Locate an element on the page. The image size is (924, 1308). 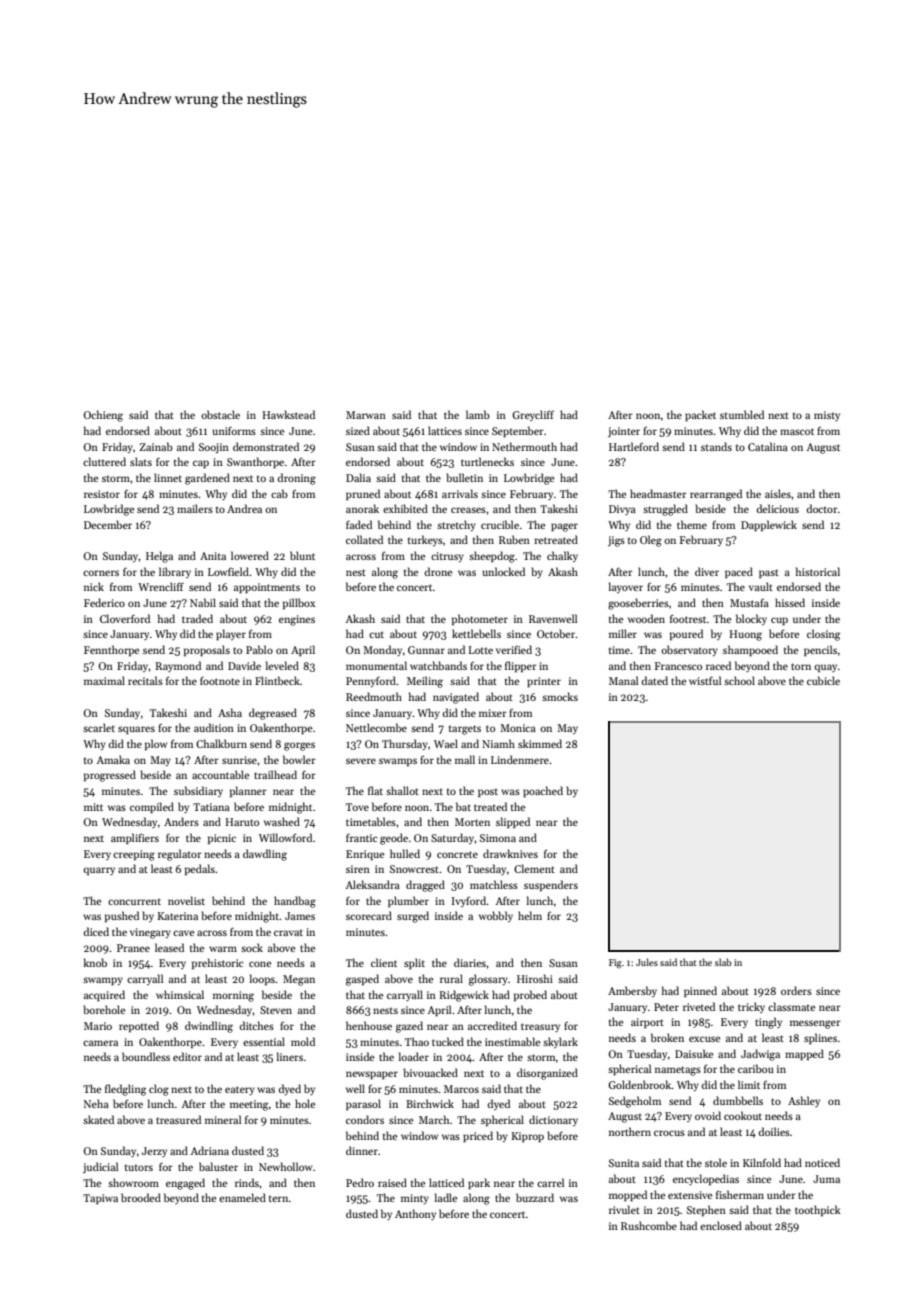
hissed is located at coordinates (790, 602).
